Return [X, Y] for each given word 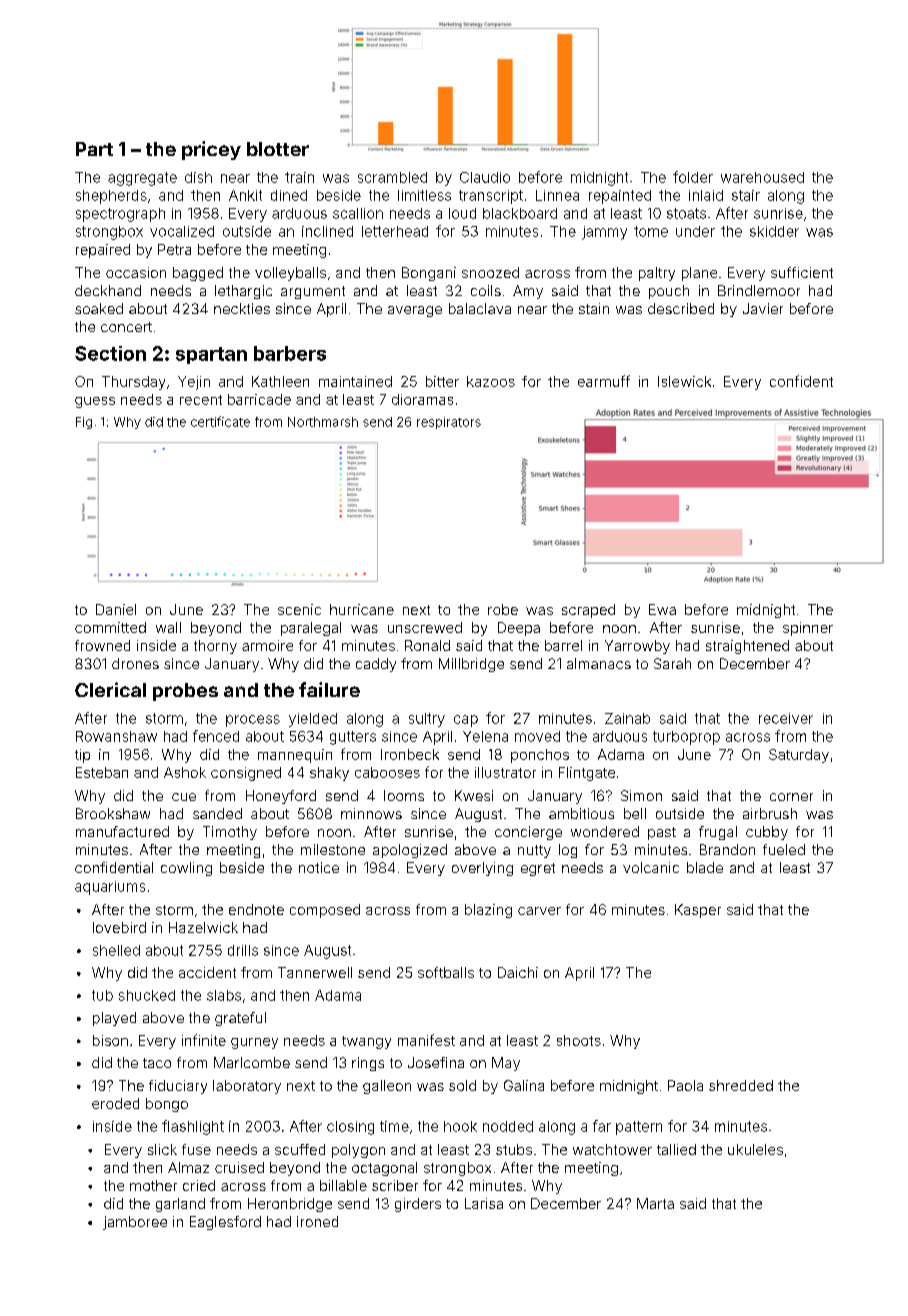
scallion [358, 213]
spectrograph [120, 215]
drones [135, 663]
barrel [563, 645]
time [394, 1126]
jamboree [135, 1223]
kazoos [491, 381]
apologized [410, 851]
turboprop [686, 738]
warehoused [762, 177]
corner [791, 797]
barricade [259, 399]
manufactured [122, 831]
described [681, 308]
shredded [741, 1085]
